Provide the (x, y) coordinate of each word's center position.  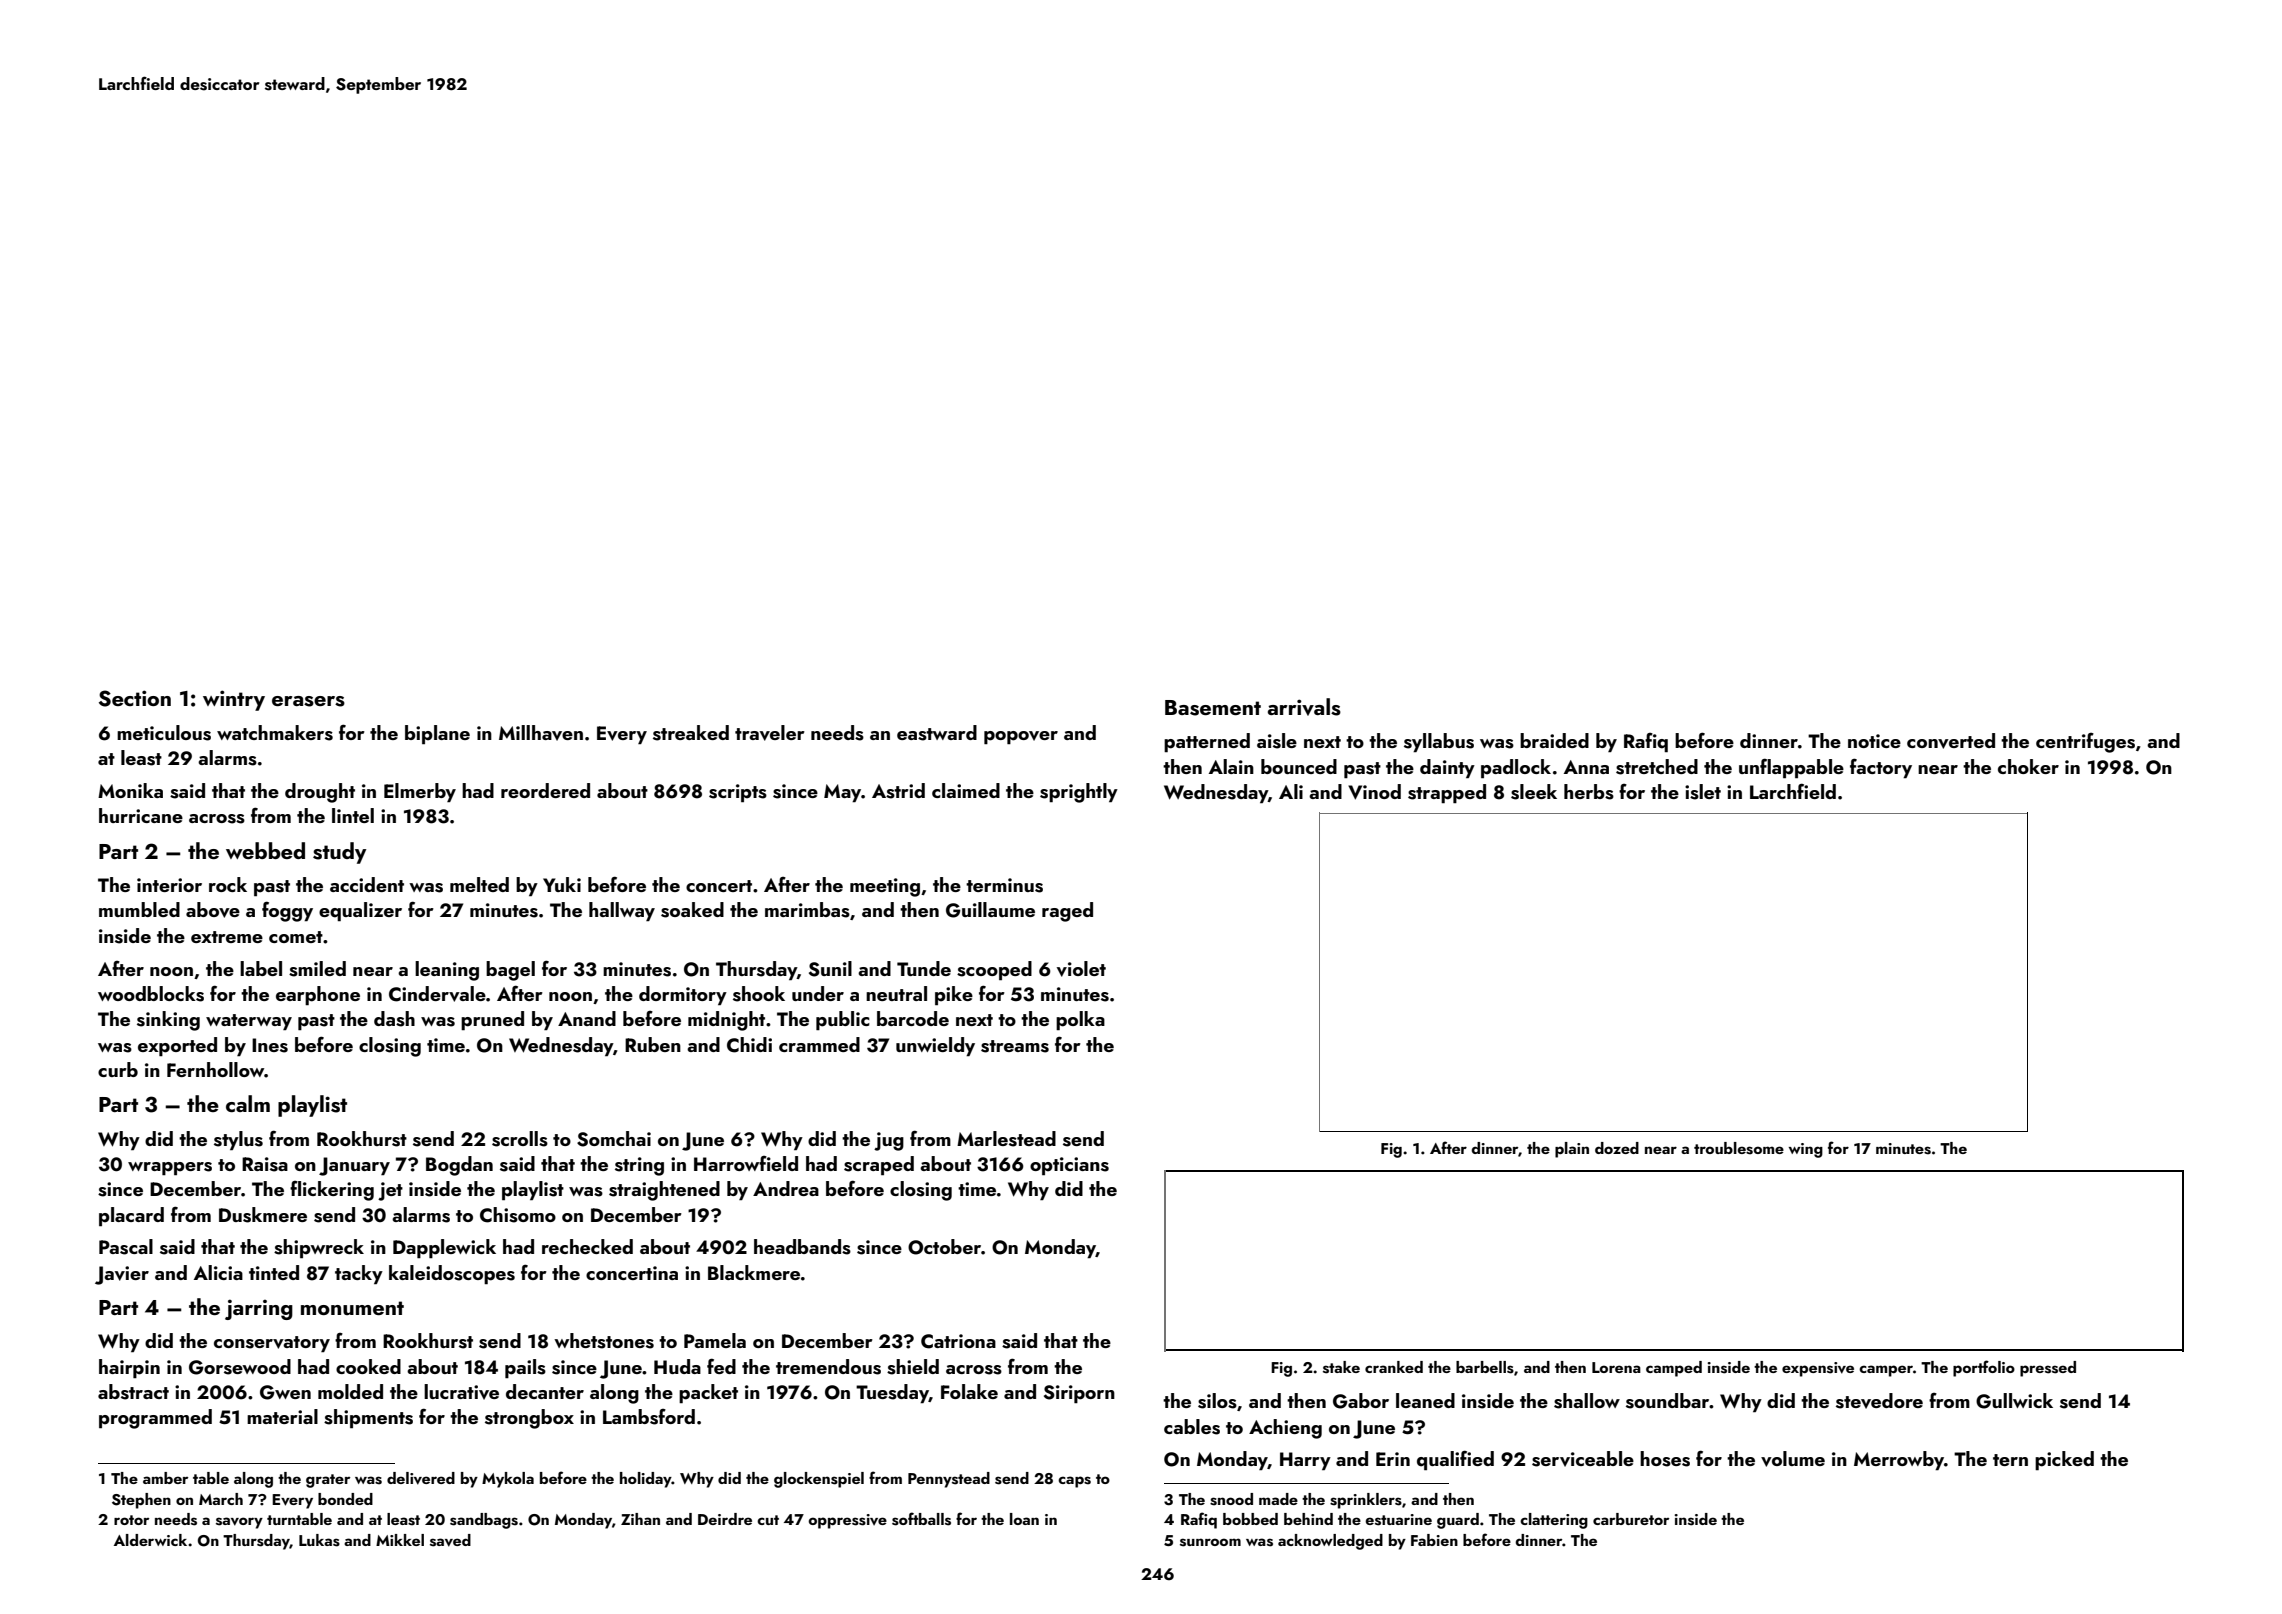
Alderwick (150, 1540)
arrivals (1304, 707)
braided (1554, 740)
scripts (738, 793)
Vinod (1374, 792)
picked (2064, 1460)
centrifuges (2085, 743)
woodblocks (151, 994)
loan (1024, 1519)
